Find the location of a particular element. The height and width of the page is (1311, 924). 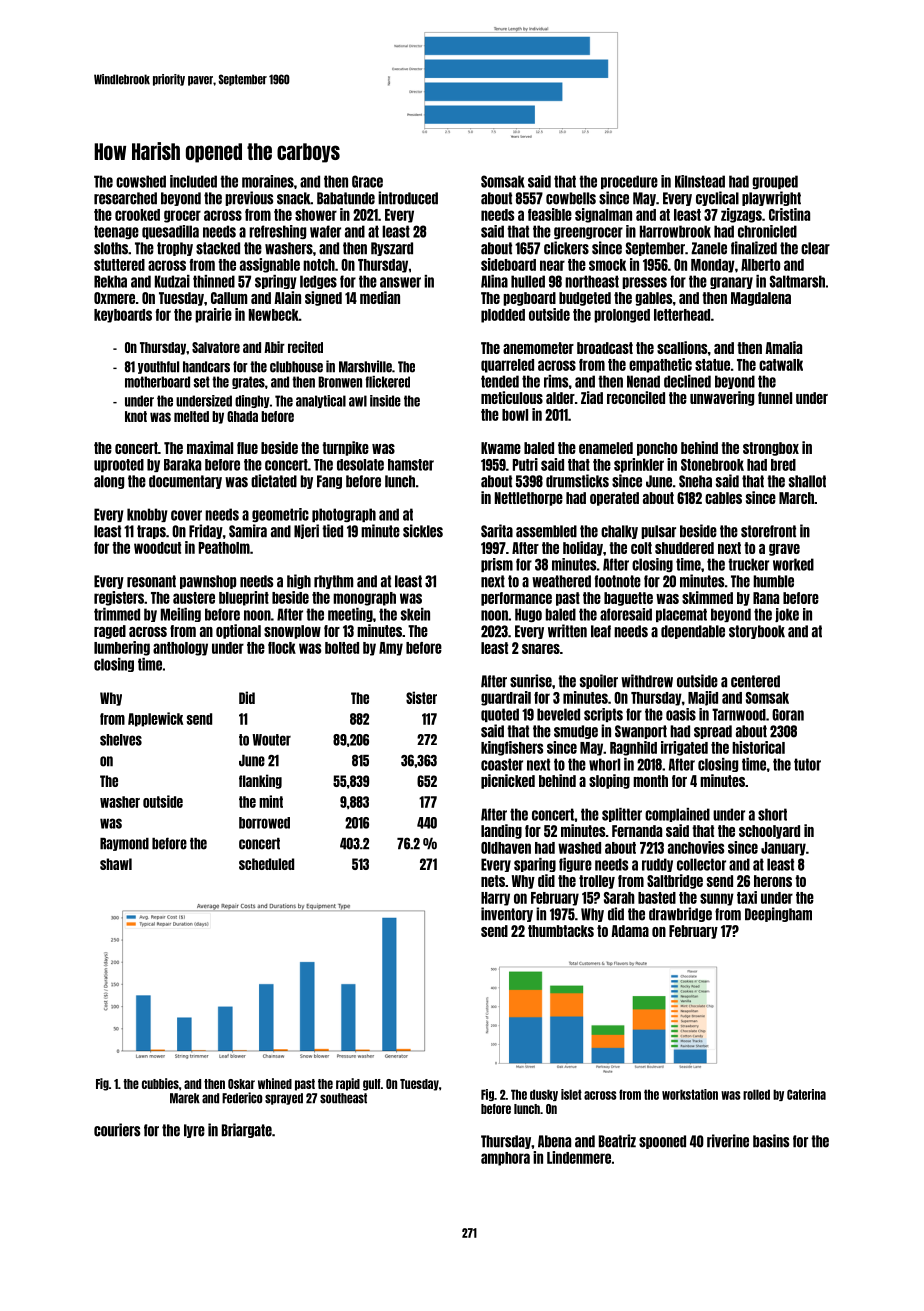

scheduled is located at coordinates (266, 864).
